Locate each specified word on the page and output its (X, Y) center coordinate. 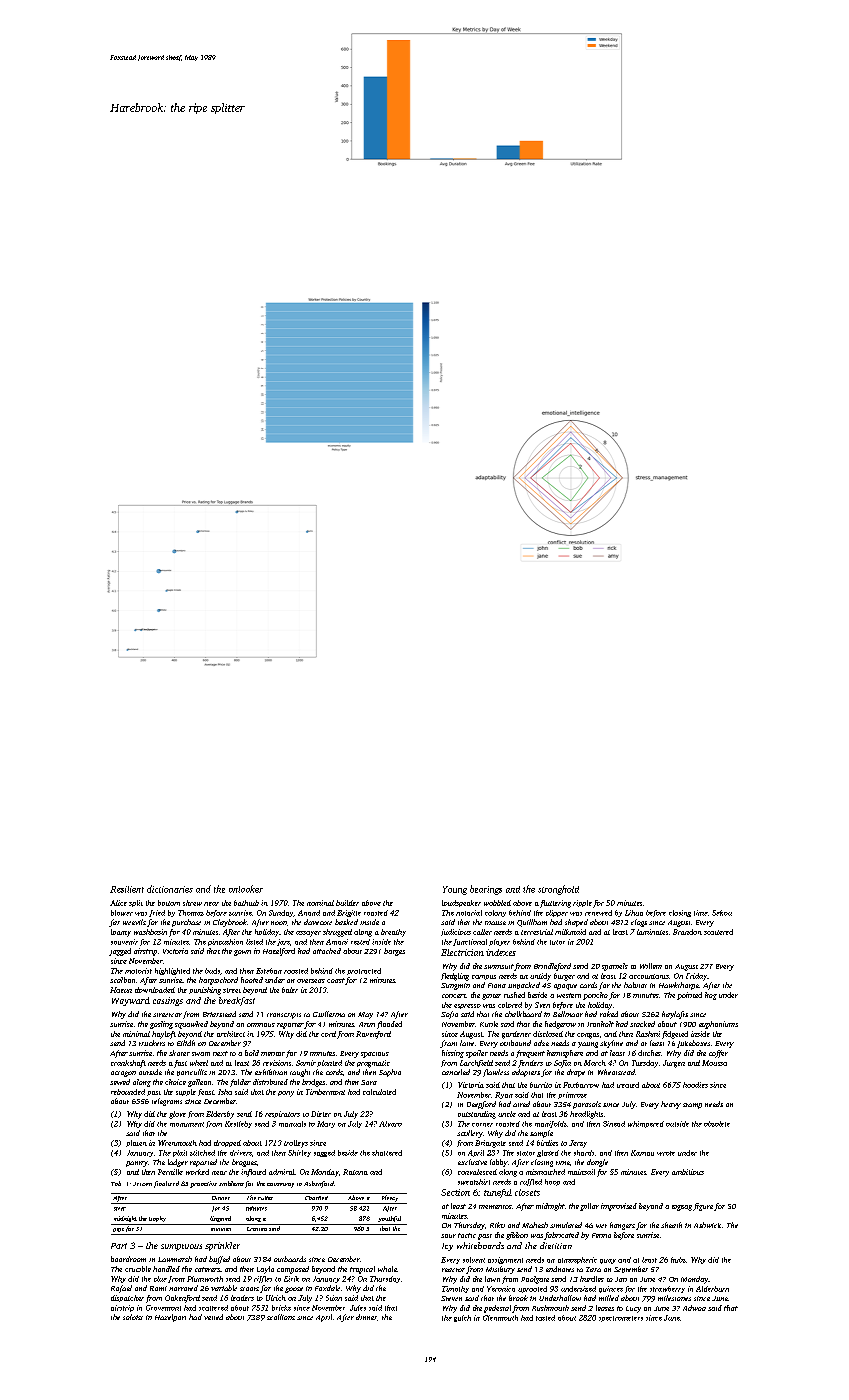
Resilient (127, 889)
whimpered (646, 1124)
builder (347, 903)
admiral (282, 1172)
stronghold (558, 890)
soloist (133, 1317)
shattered (387, 1153)
